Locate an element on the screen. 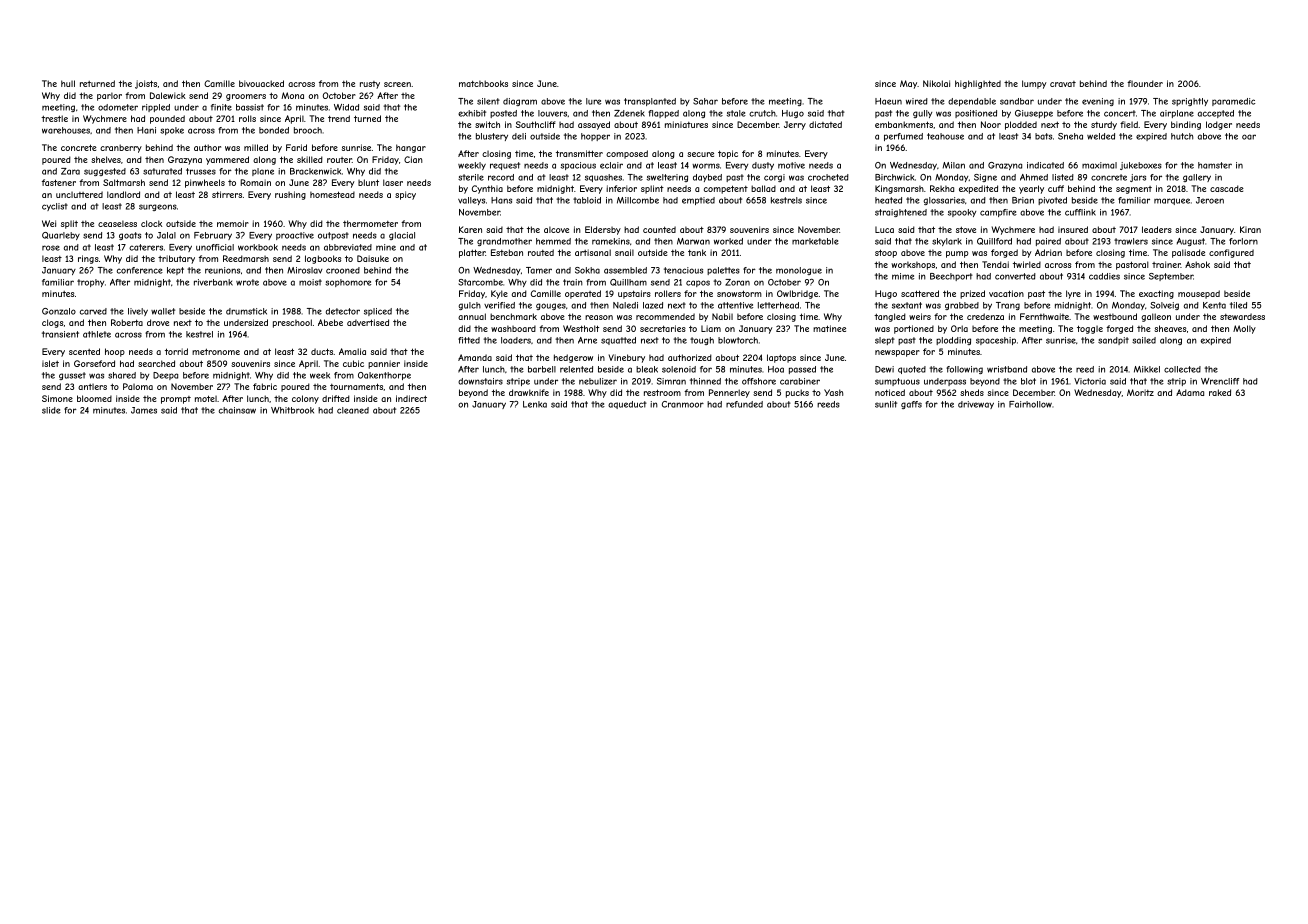 The height and width of the screenshot is (924, 1308). reunions is located at coordinates (222, 270).
